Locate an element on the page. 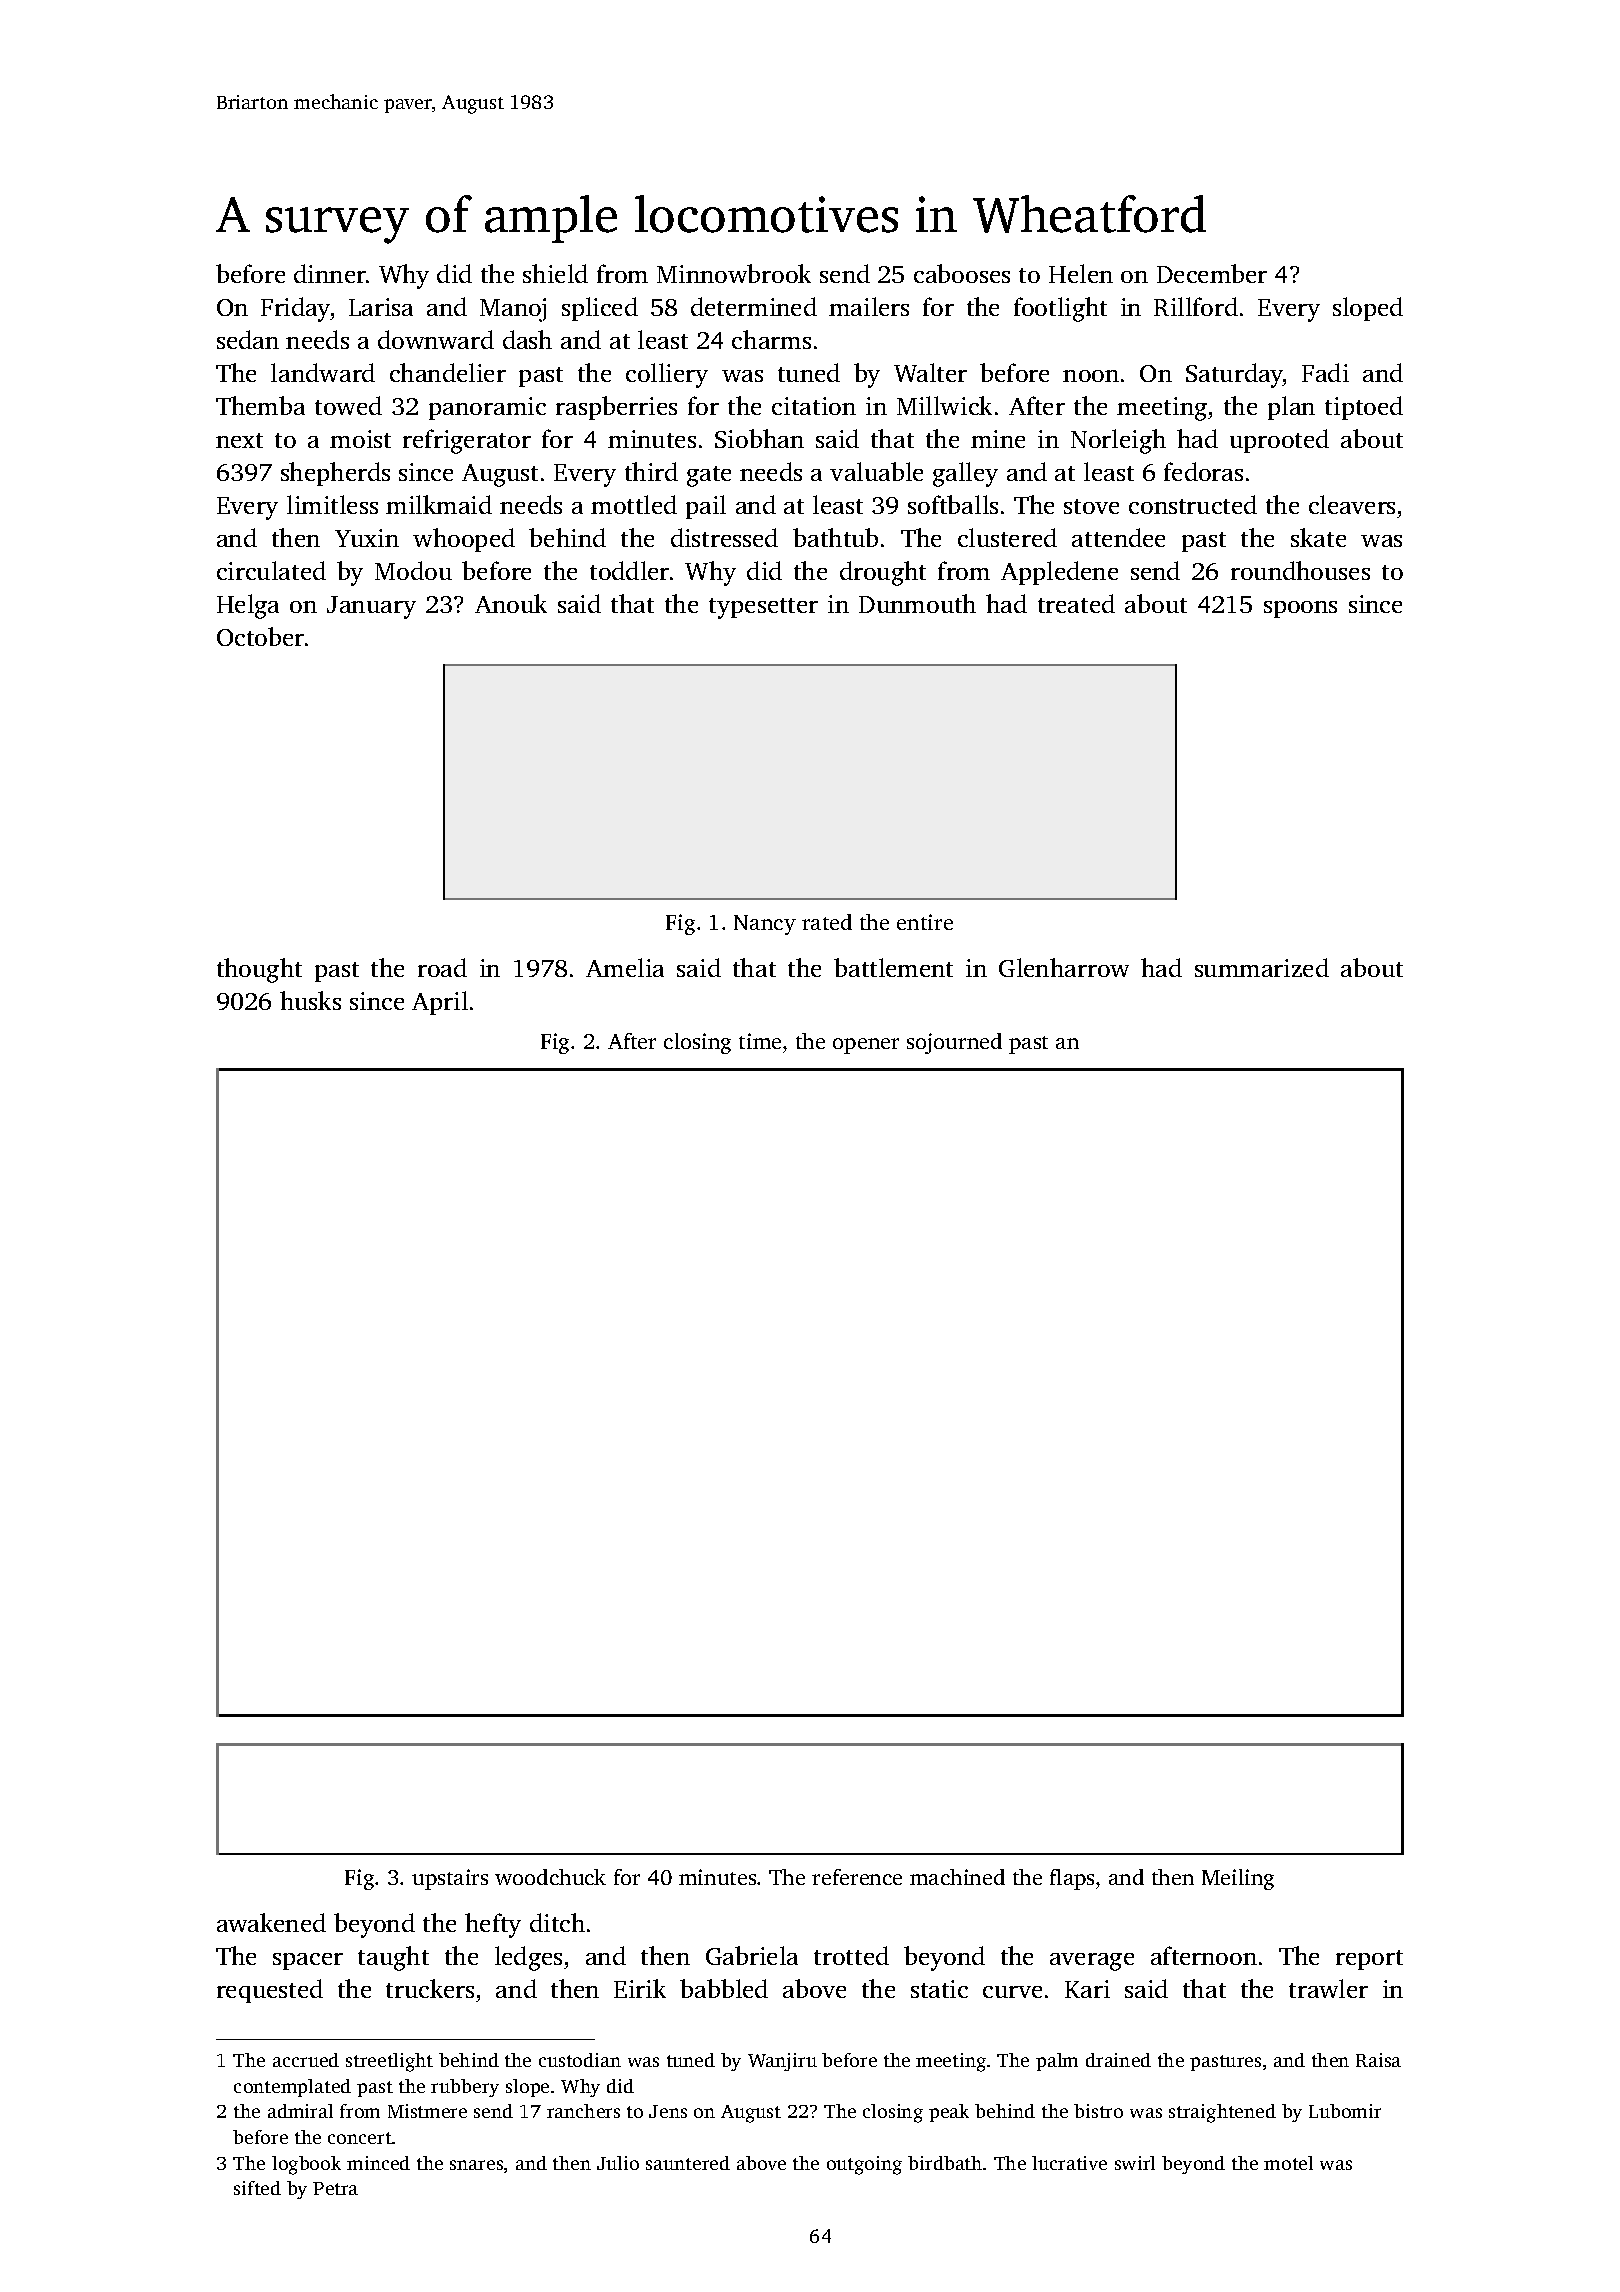 This image has height=2292, width=1620. rated is located at coordinates (827, 922).
